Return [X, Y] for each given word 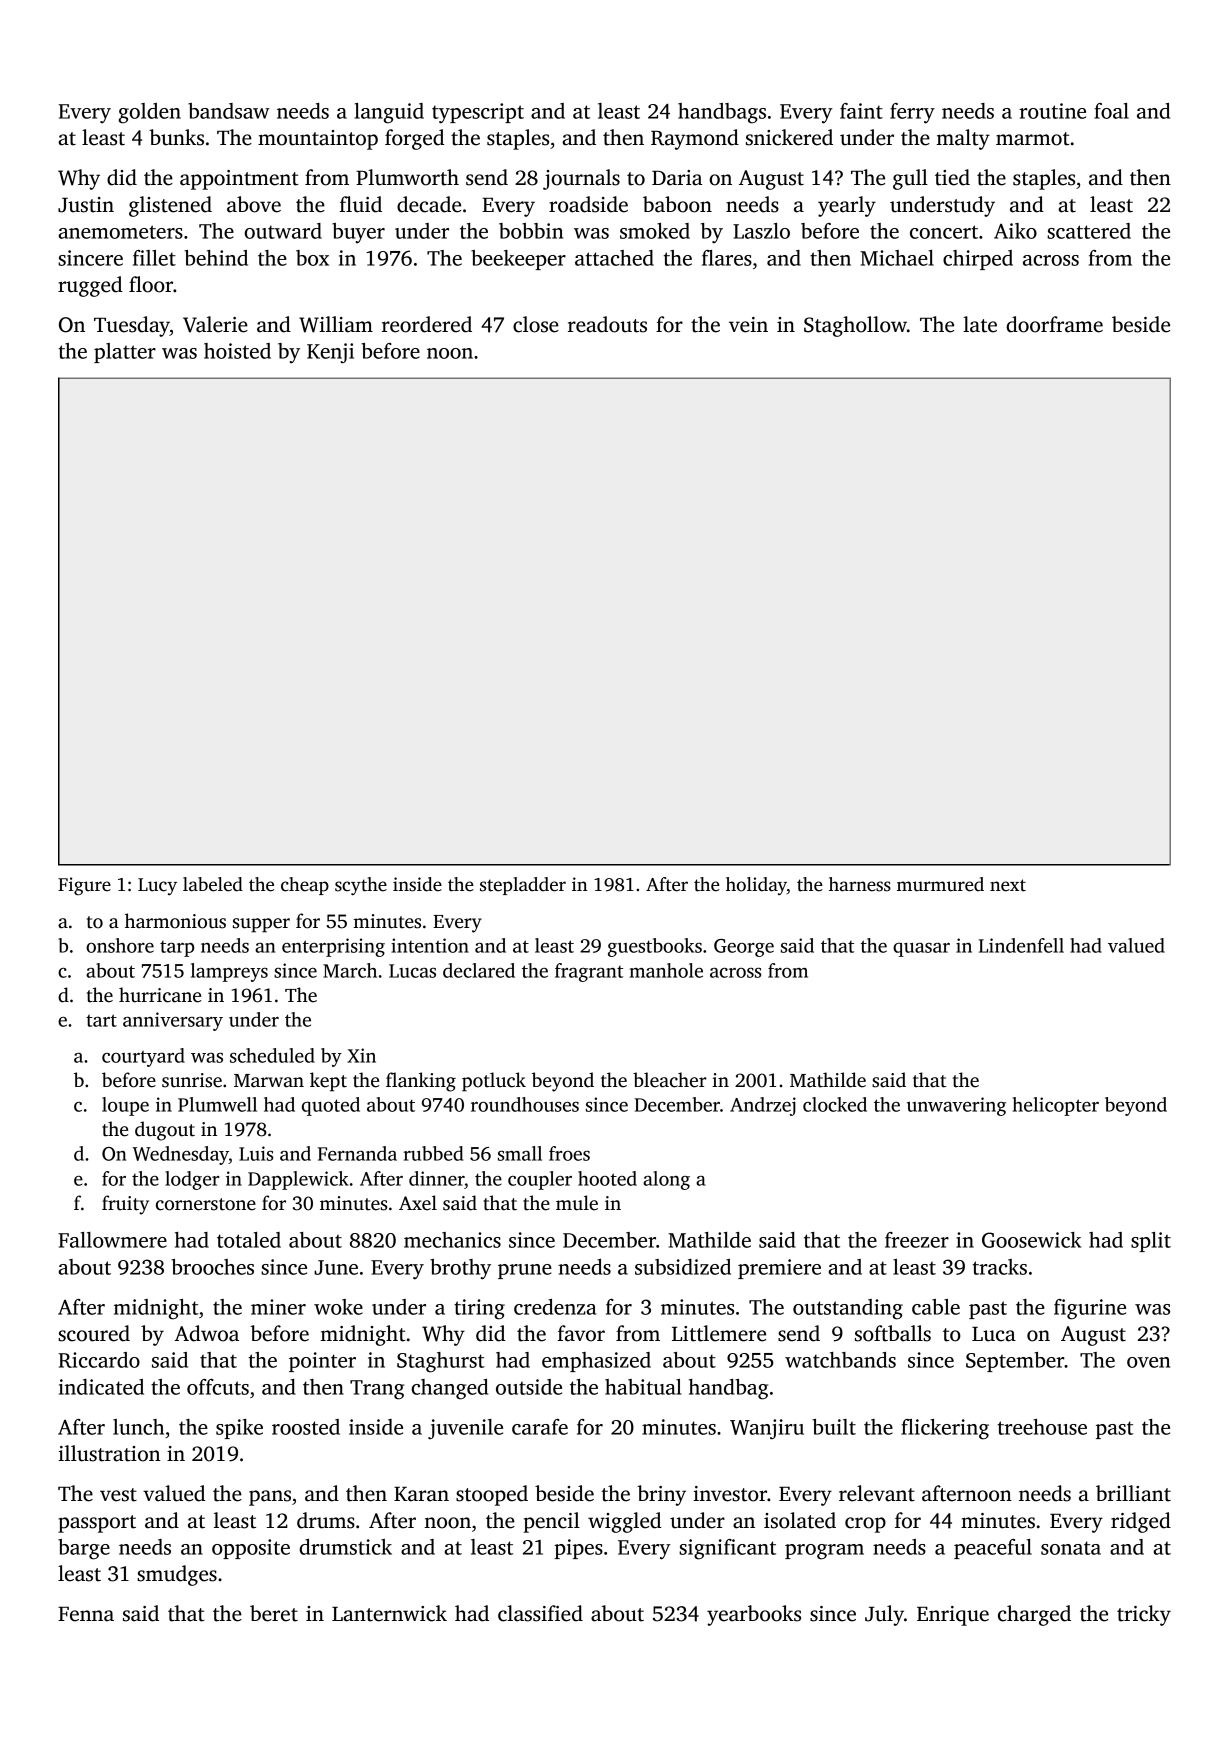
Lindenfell [1021, 945]
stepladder [523, 886]
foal [1111, 111]
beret [274, 1613]
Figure [84, 886]
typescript [478, 113]
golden [149, 113]
